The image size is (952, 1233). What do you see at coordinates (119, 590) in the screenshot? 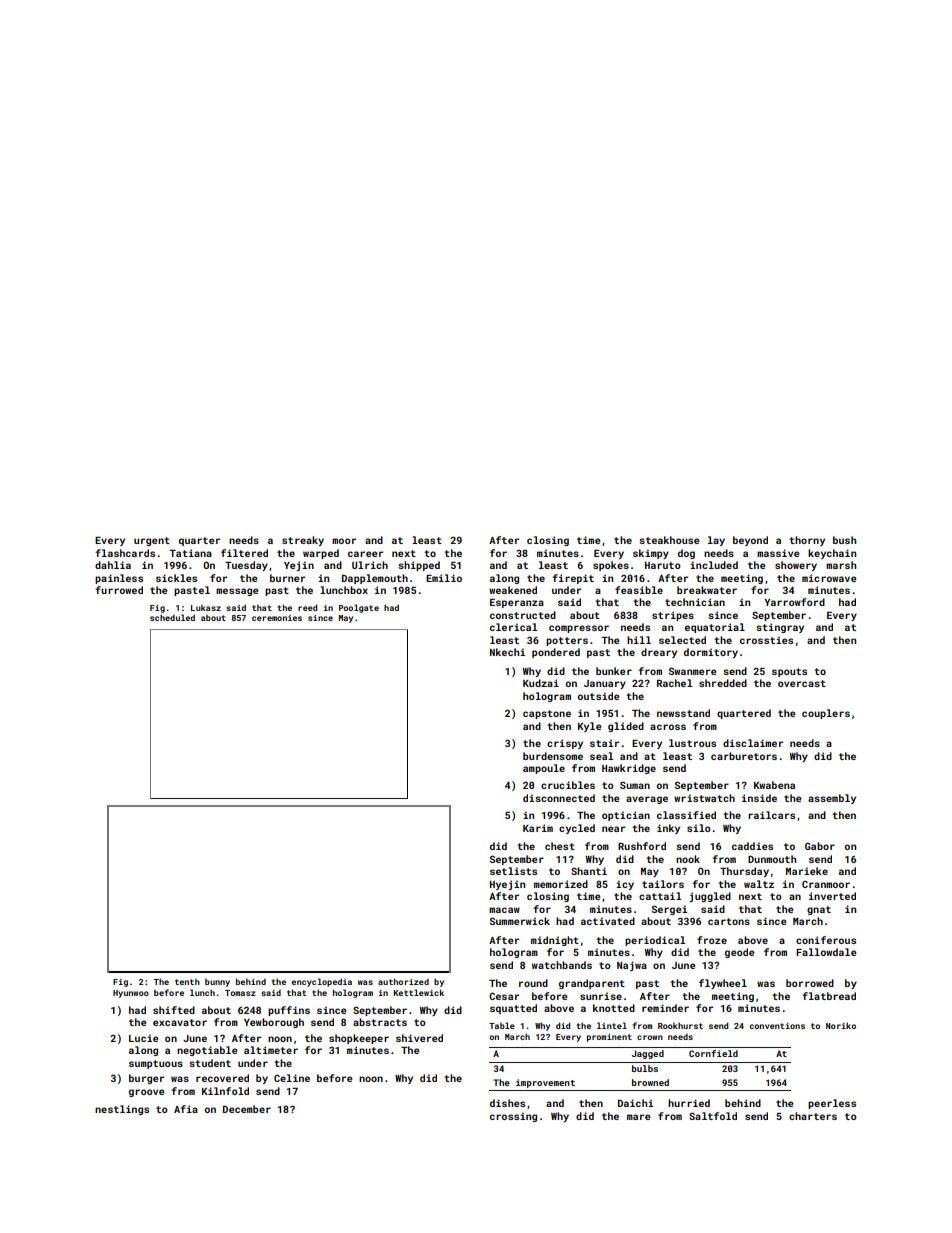
I see `furrowed` at bounding box center [119, 590].
